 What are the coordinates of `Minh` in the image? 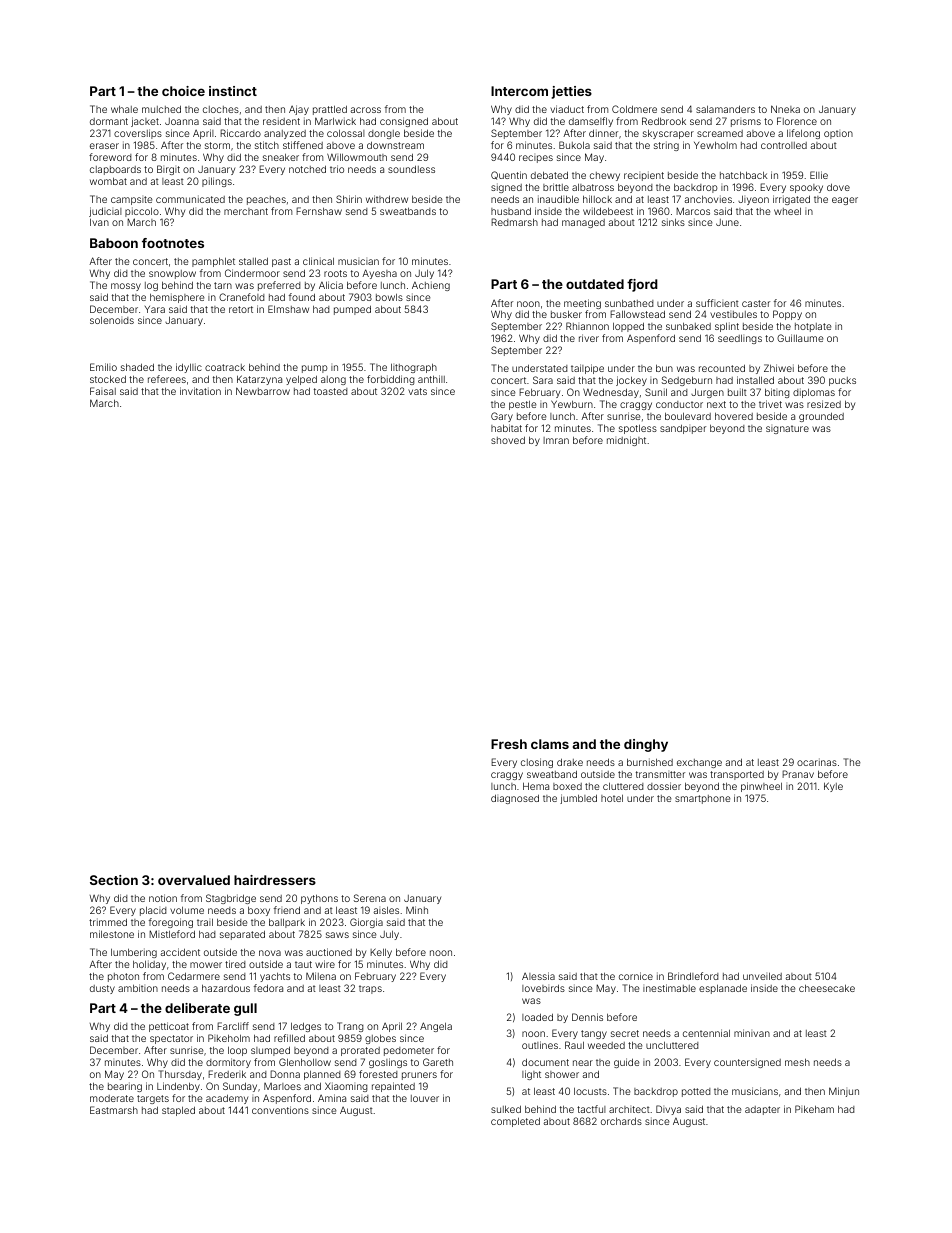 It's located at (417, 910).
